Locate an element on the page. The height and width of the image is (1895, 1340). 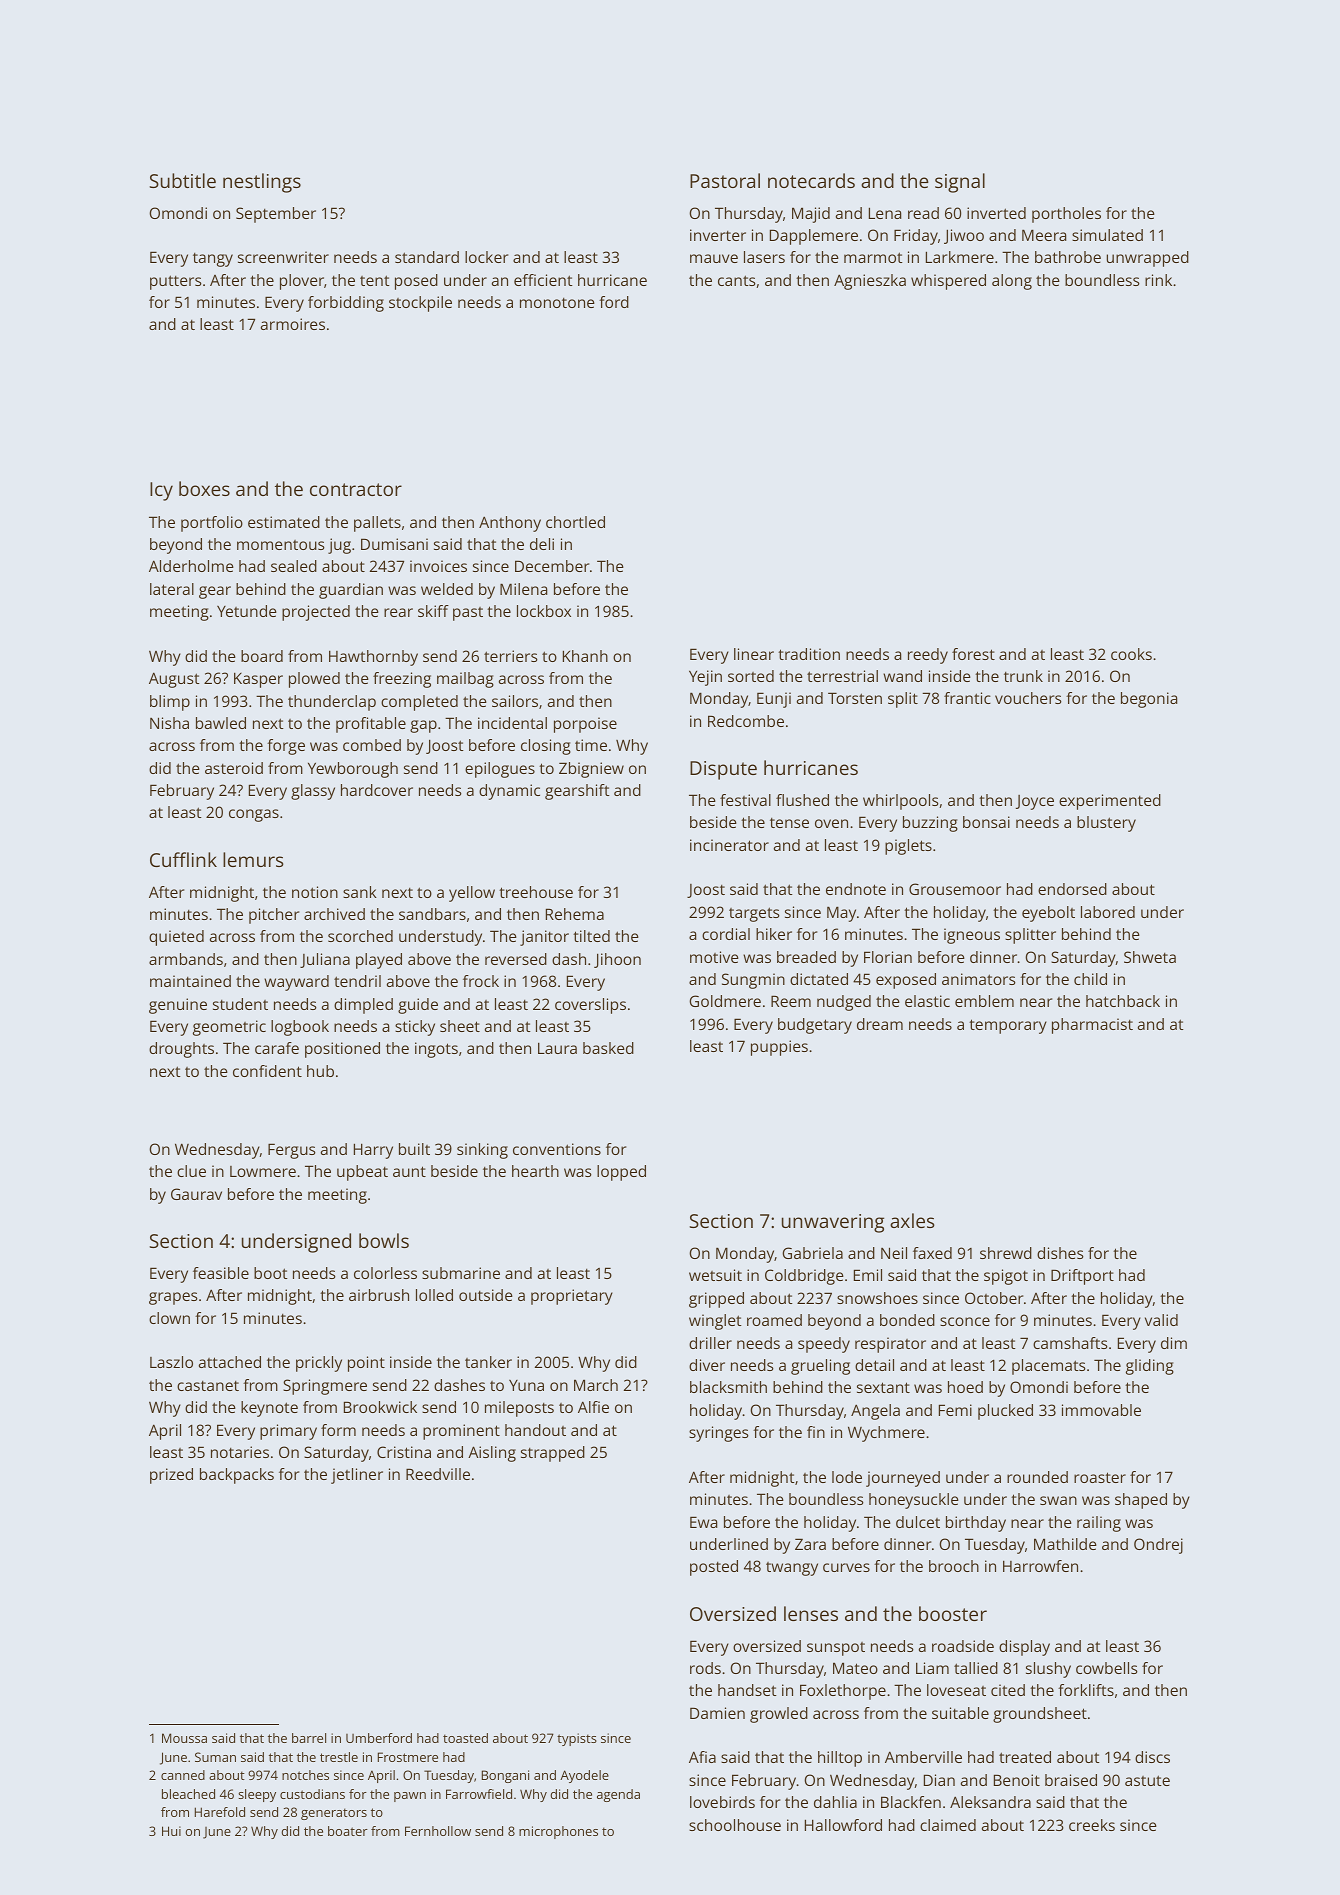
nestlings is located at coordinates (262, 183).
